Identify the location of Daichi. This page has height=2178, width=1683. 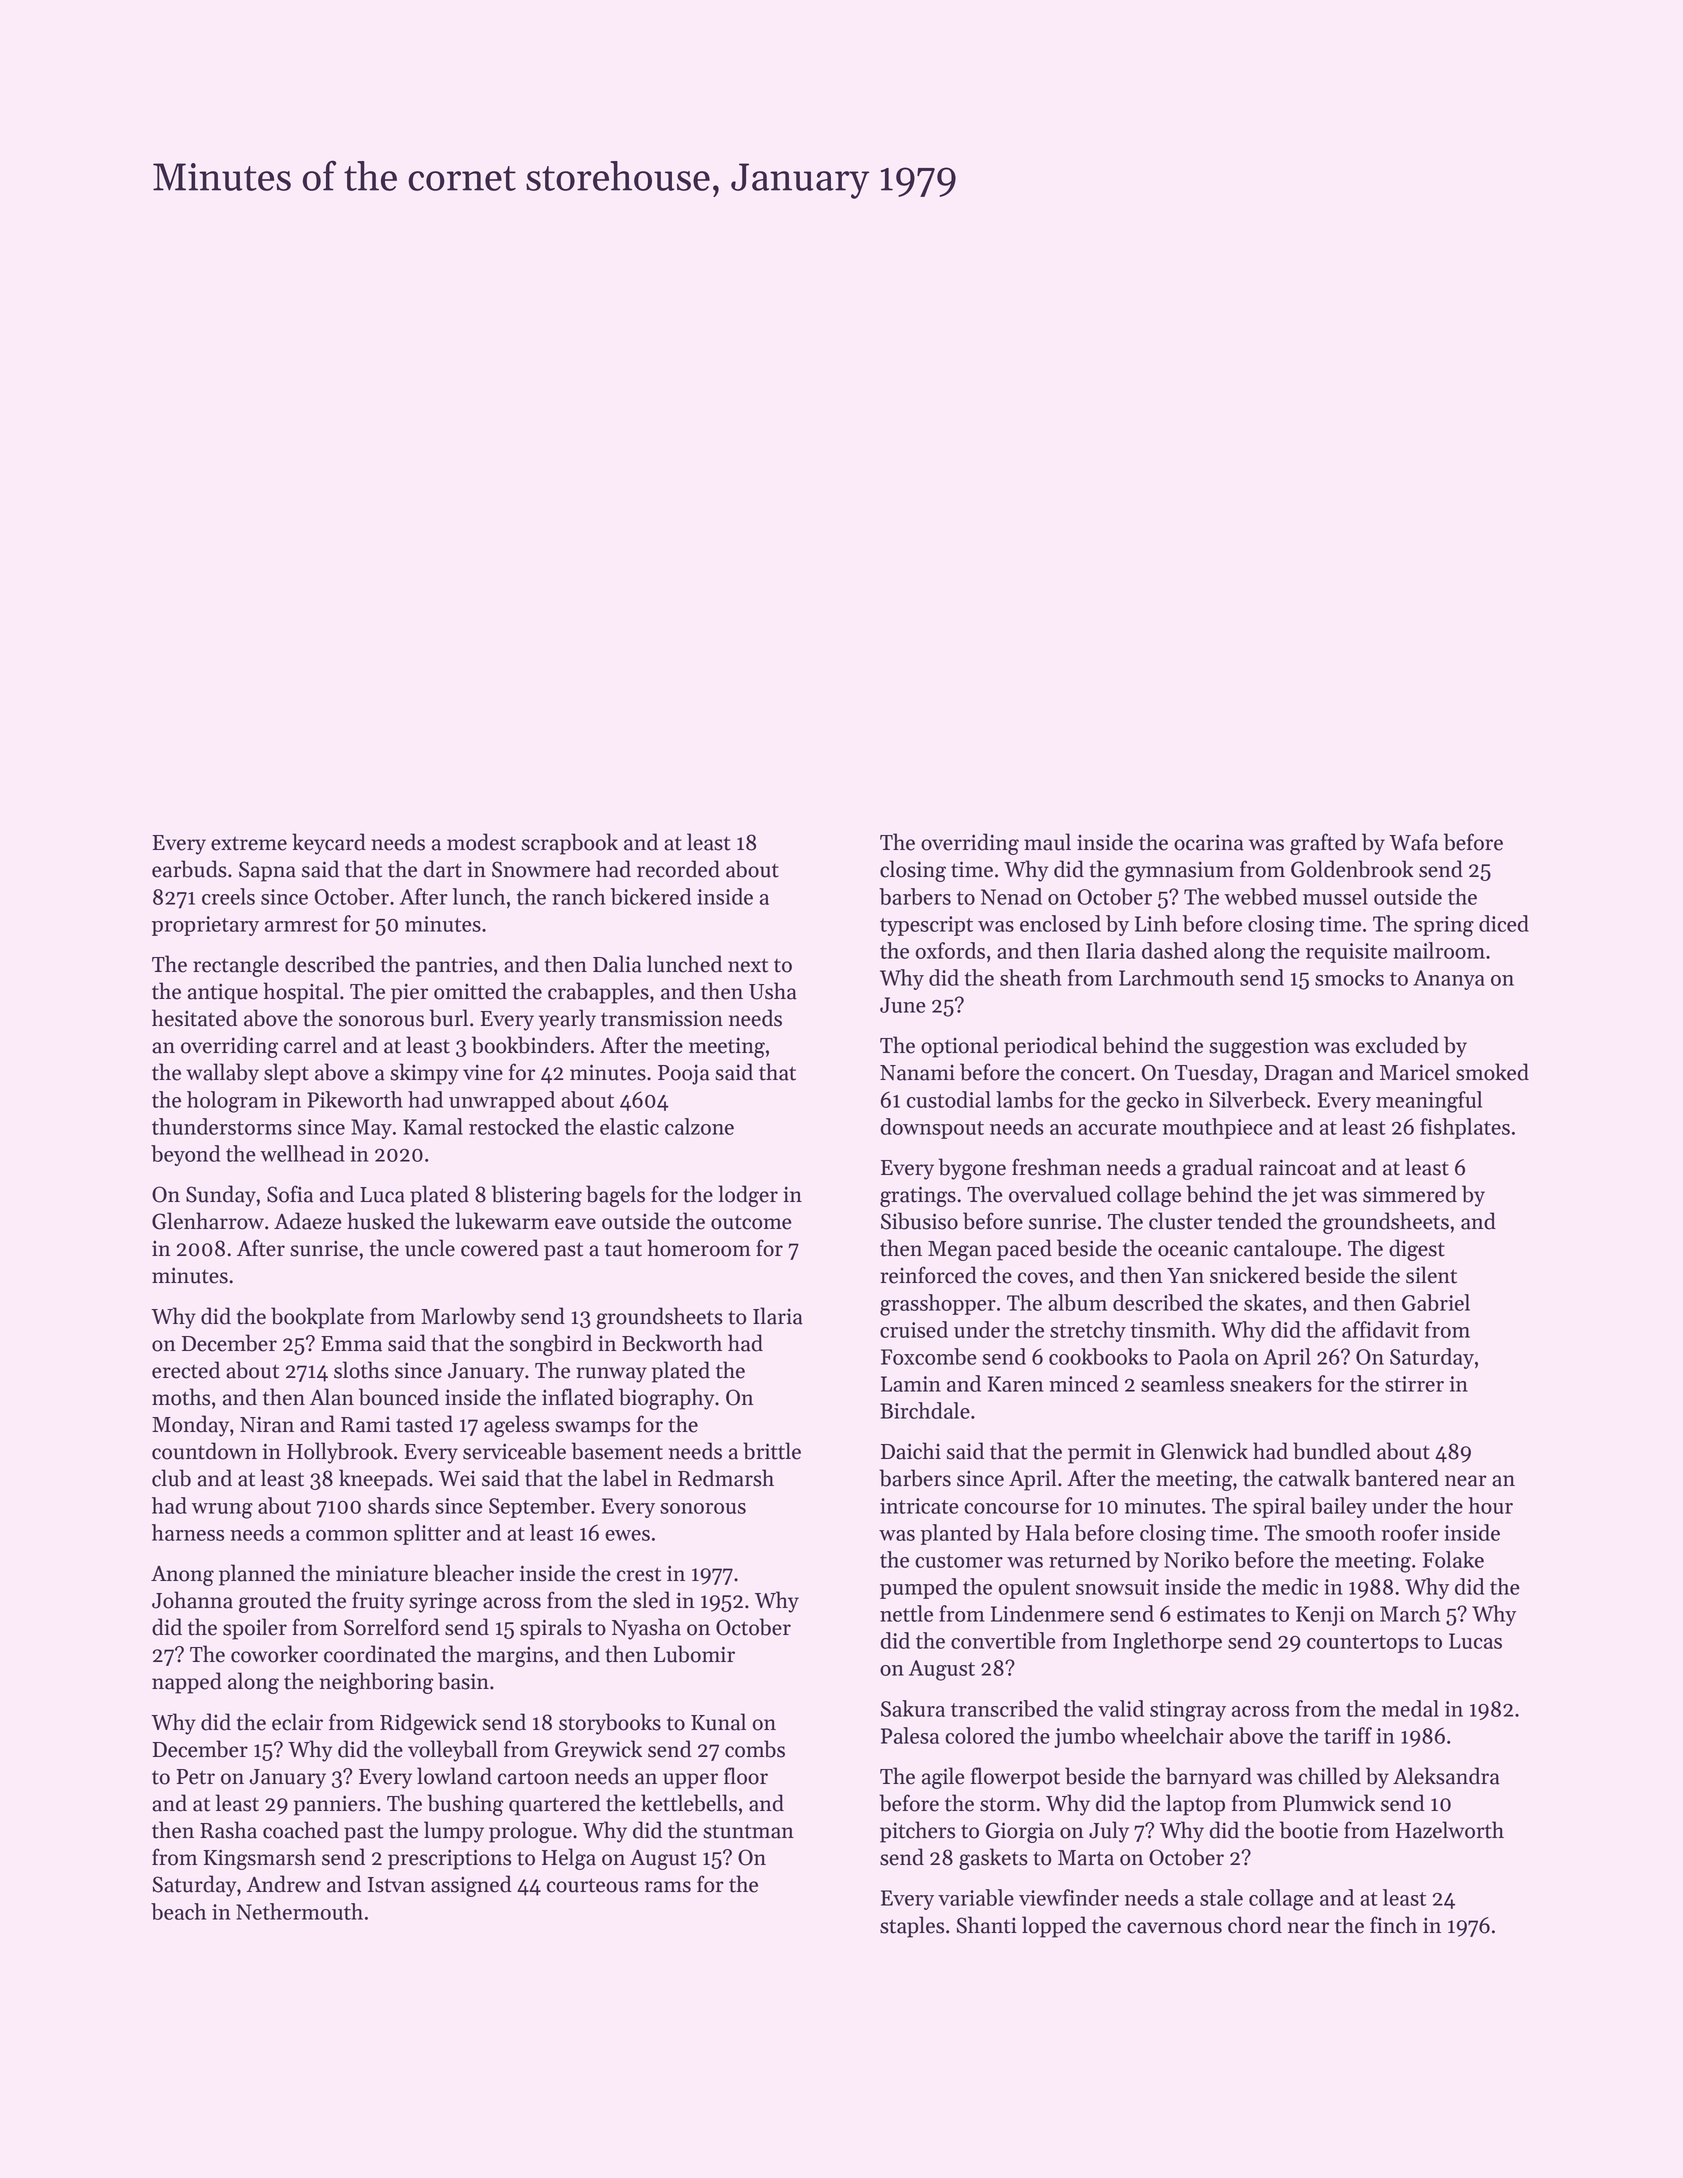
(911, 1451).
